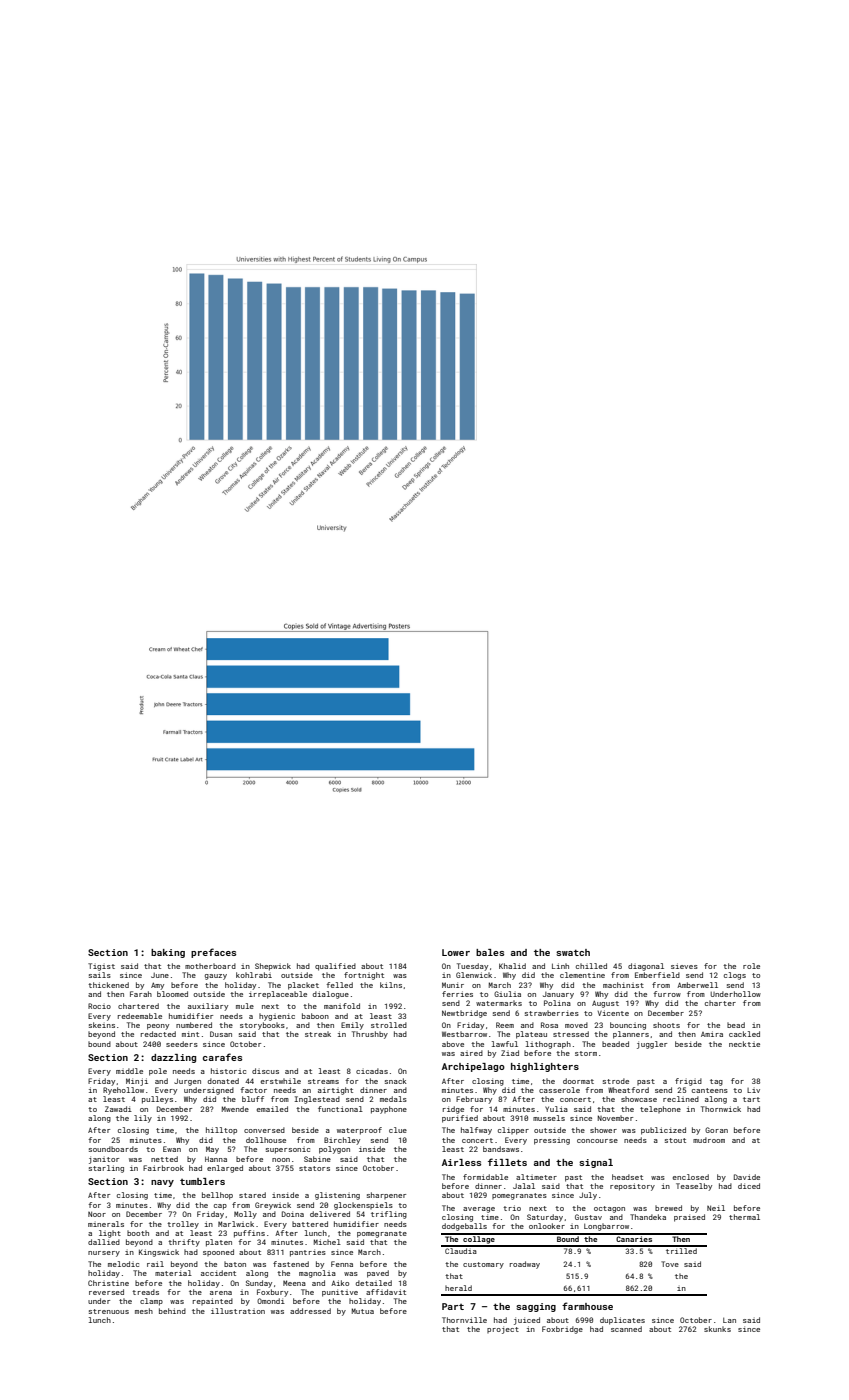 The image size is (849, 1400). What do you see at coordinates (104, 1242) in the page?
I see `dallied` at bounding box center [104, 1242].
